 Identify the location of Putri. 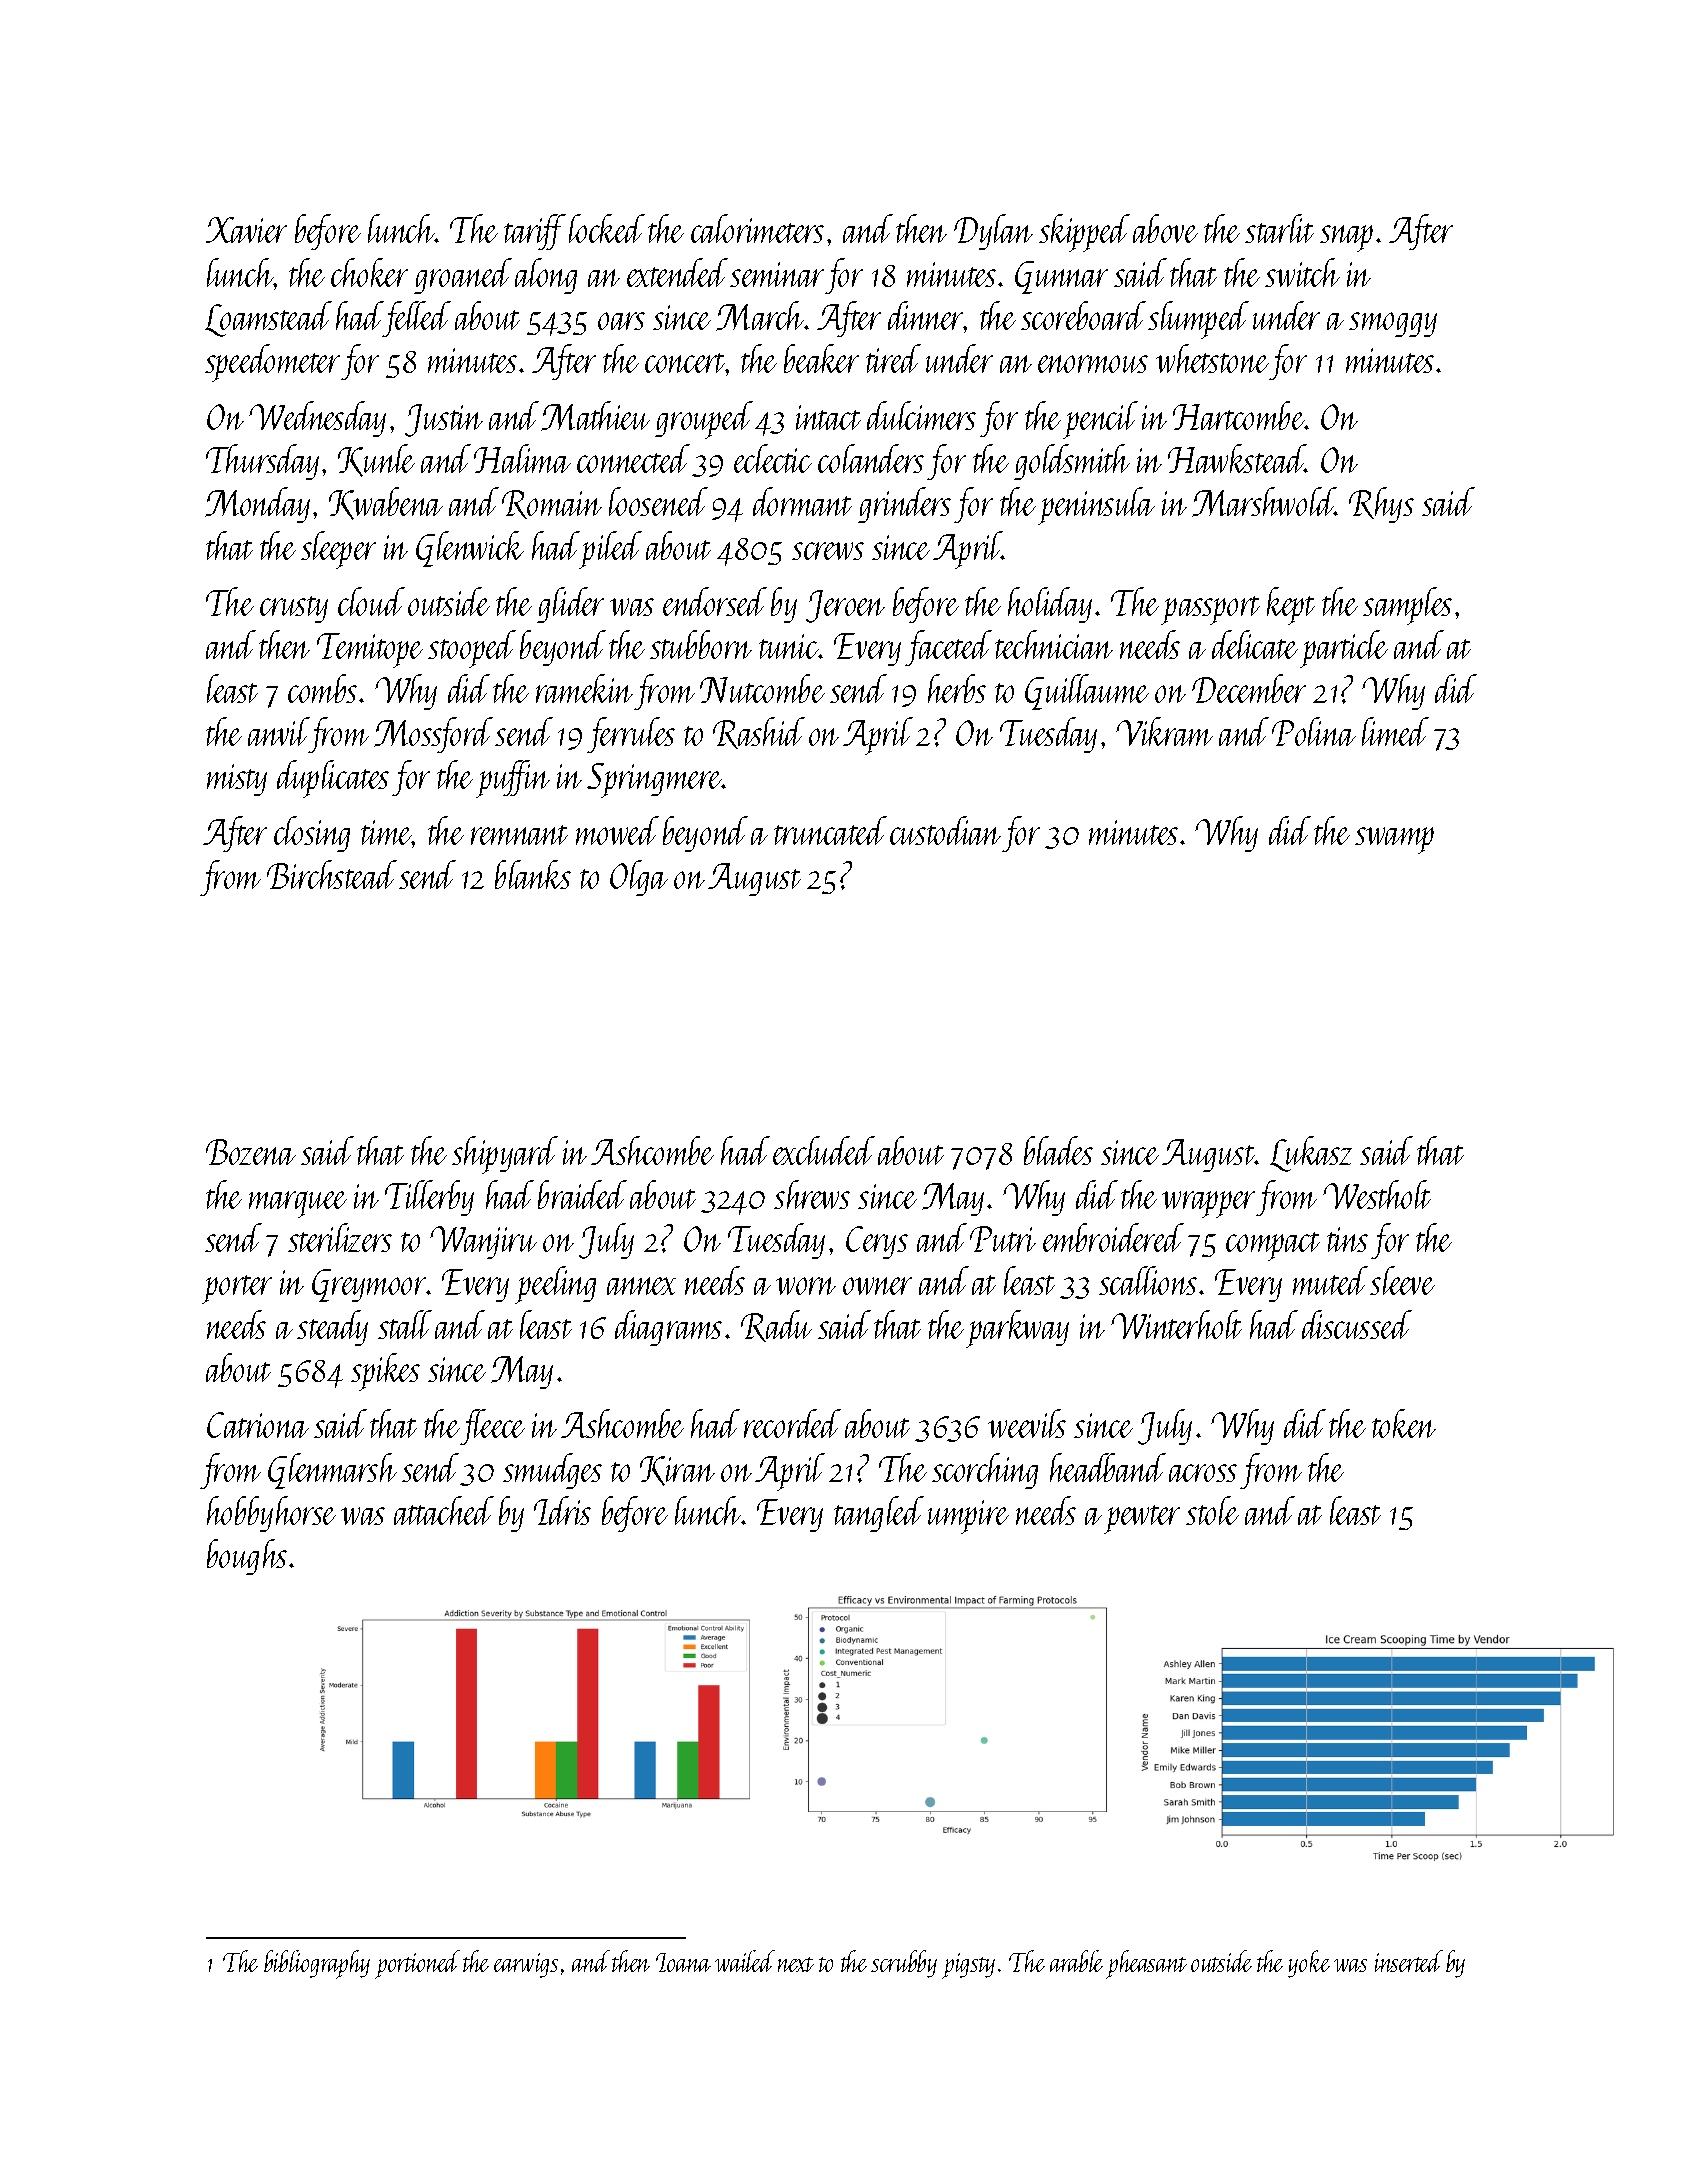
(1003, 1239).
